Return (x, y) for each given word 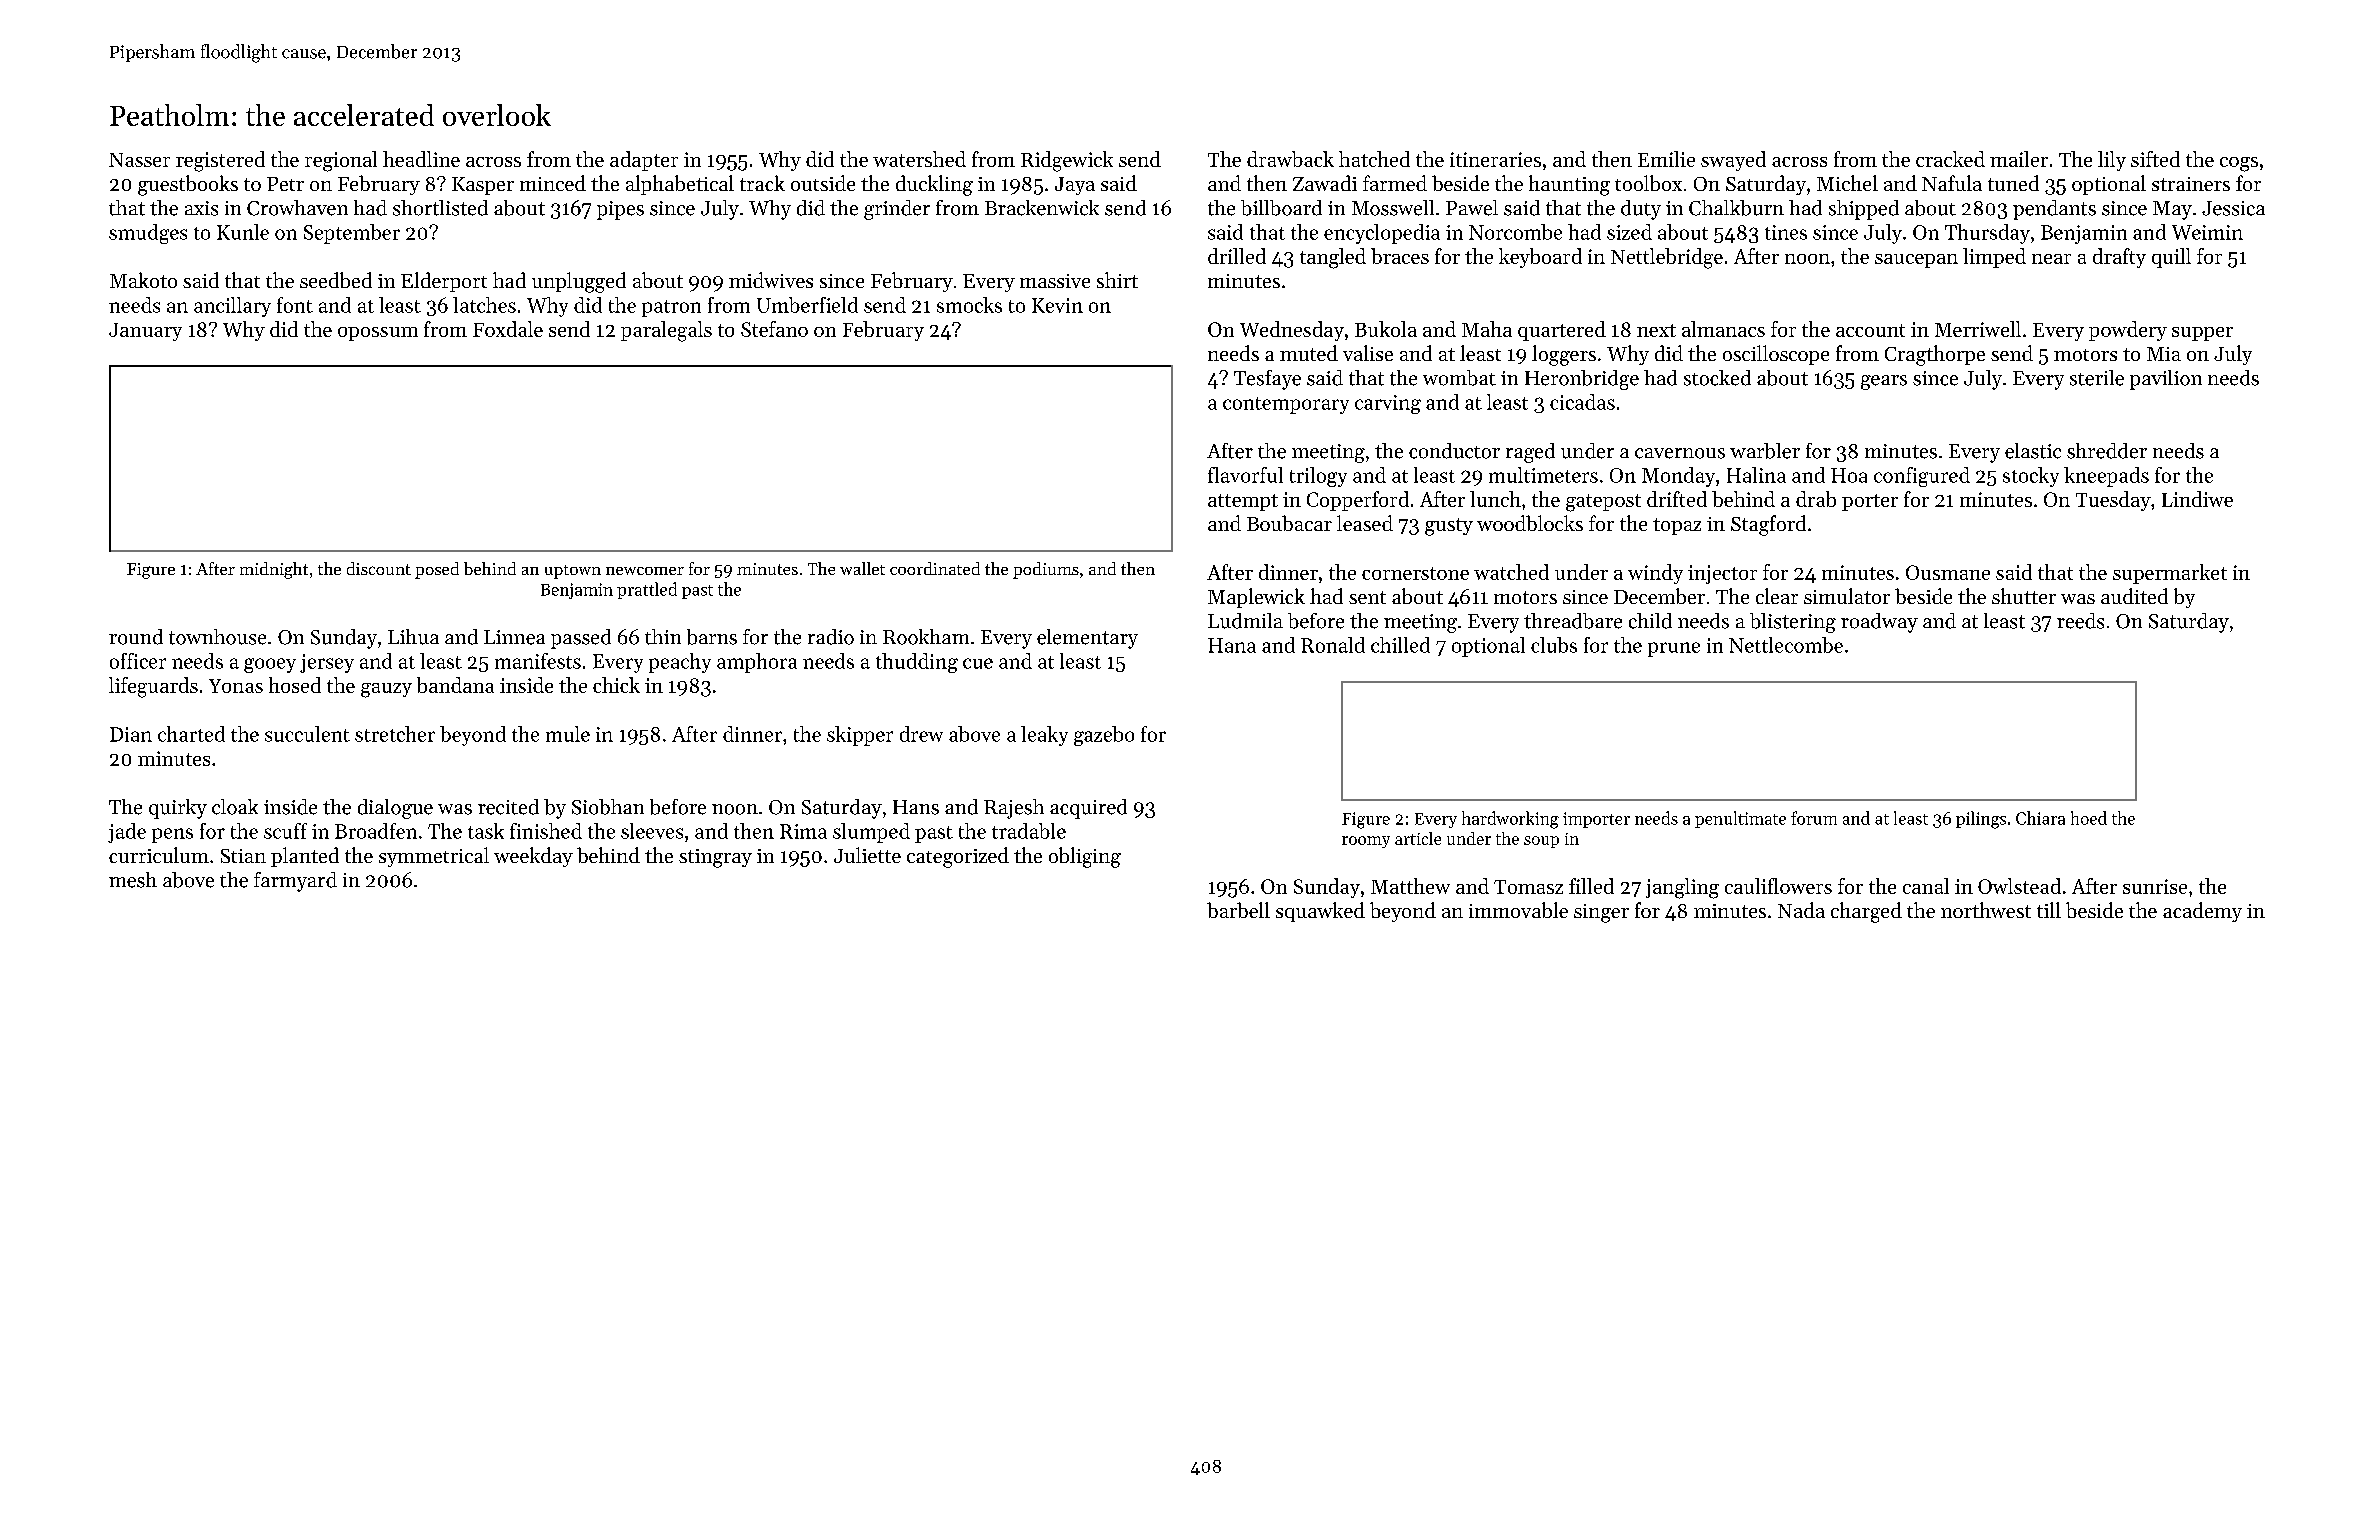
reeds (2080, 621)
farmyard (295, 882)
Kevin (1057, 305)
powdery (2128, 331)
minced (553, 183)
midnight (274, 570)
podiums (1046, 570)
